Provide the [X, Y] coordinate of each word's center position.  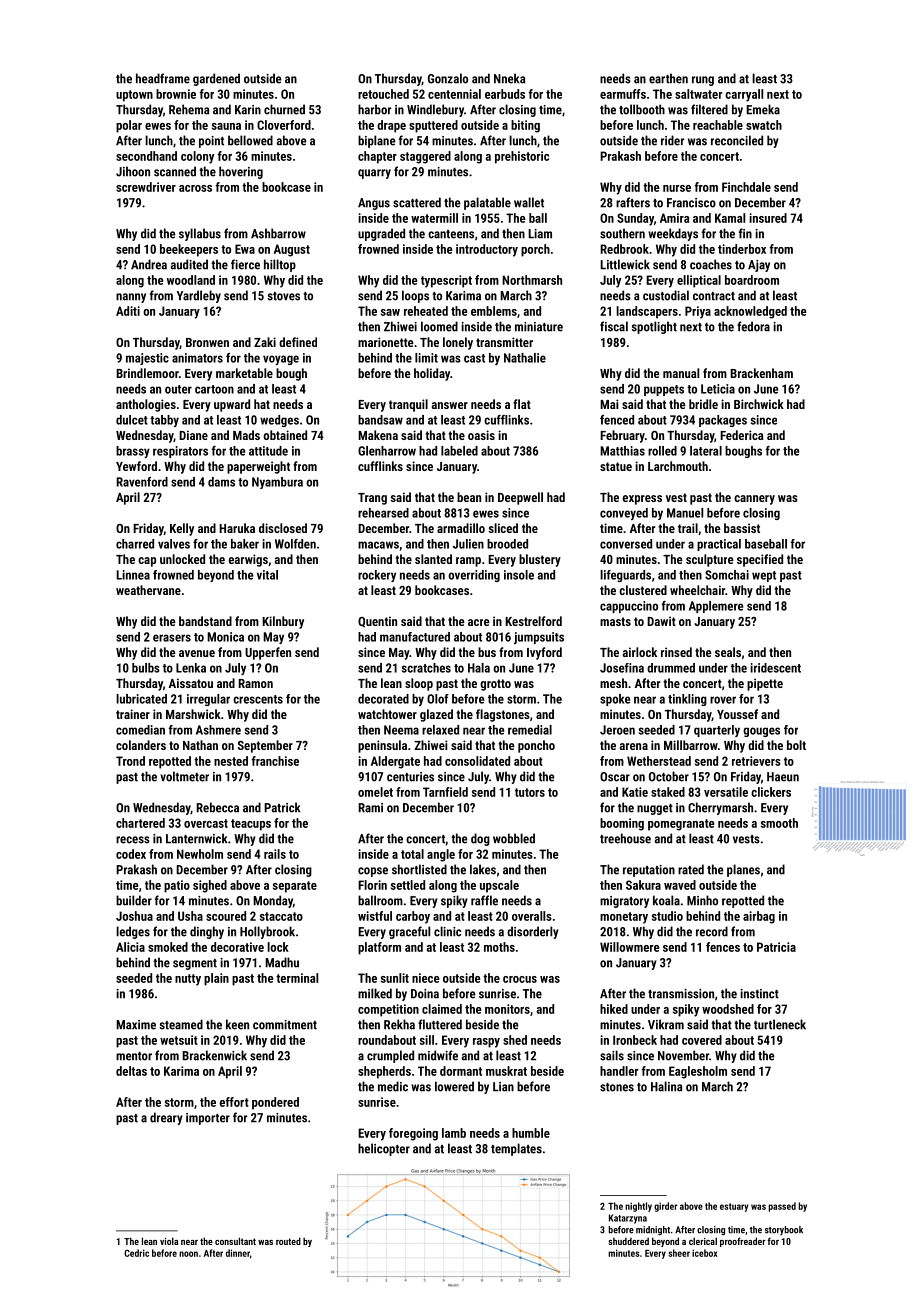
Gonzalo [448, 78]
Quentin [377, 621]
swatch [764, 125]
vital [267, 575]
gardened [216, 79]
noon [188, 1254]
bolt [796, 745]
